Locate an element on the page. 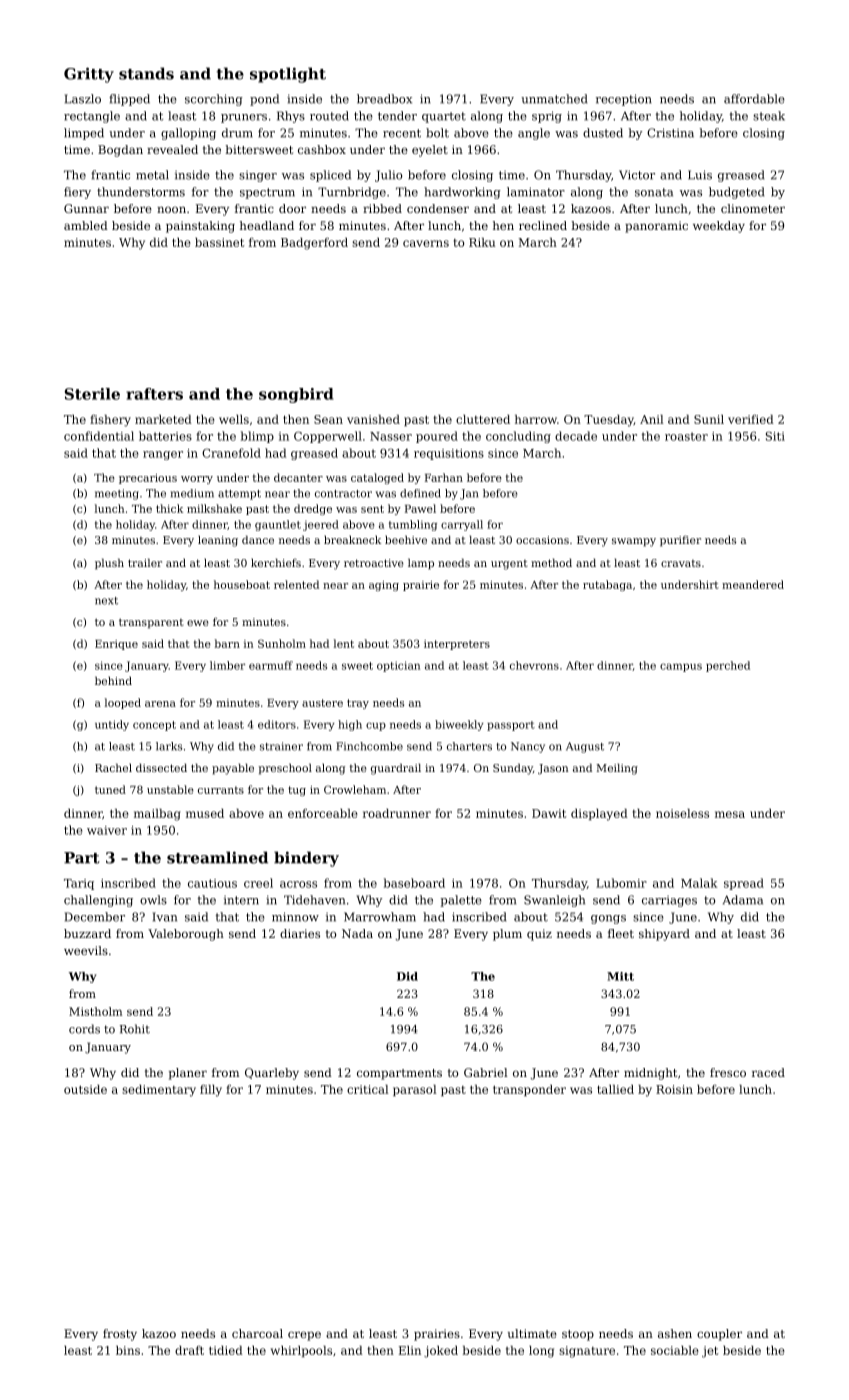  ewe is located at coordinates (198, 623).
